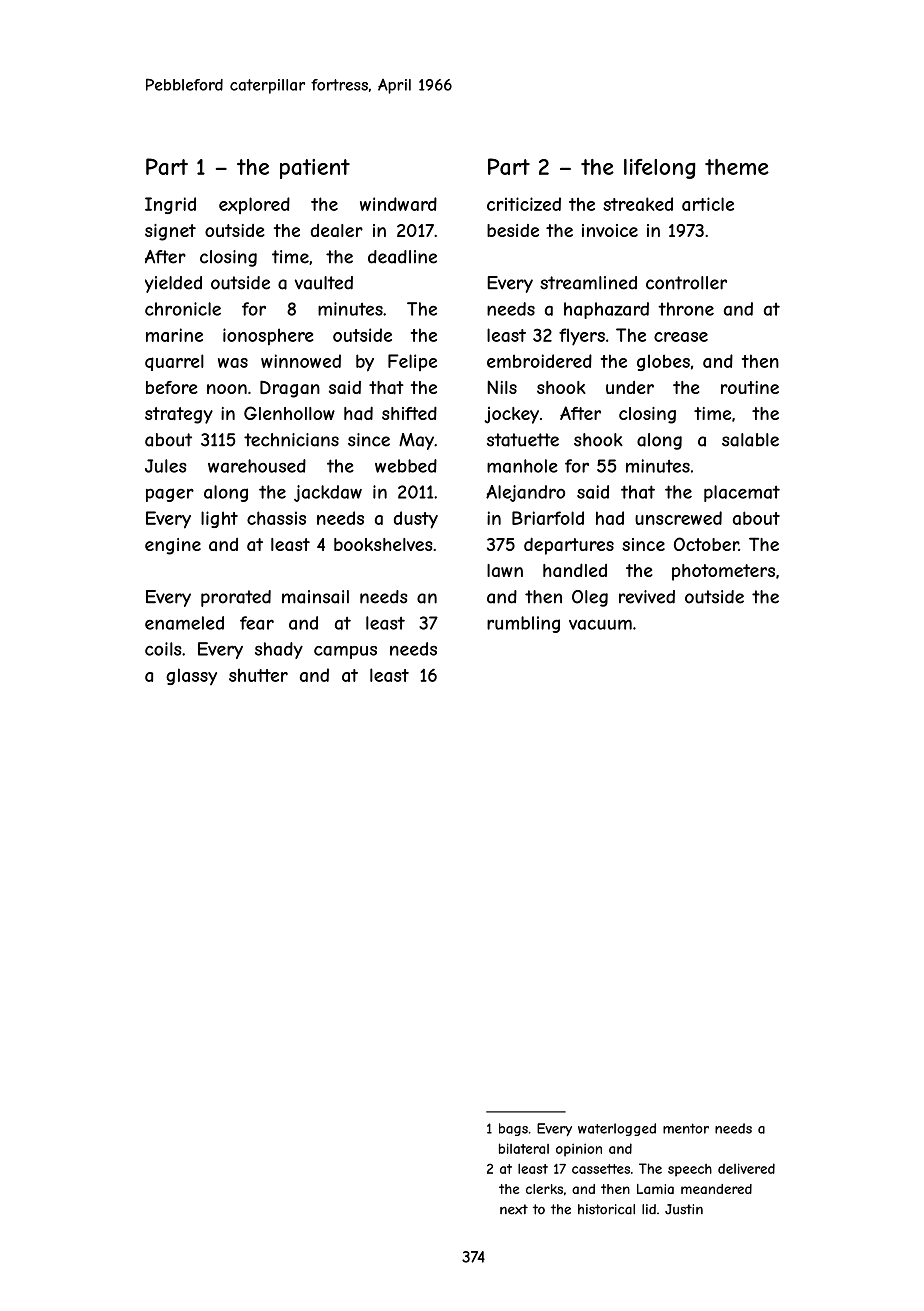  Describe the element at coordinates (686, 1128) in the image. I see `mentor` at that location.
